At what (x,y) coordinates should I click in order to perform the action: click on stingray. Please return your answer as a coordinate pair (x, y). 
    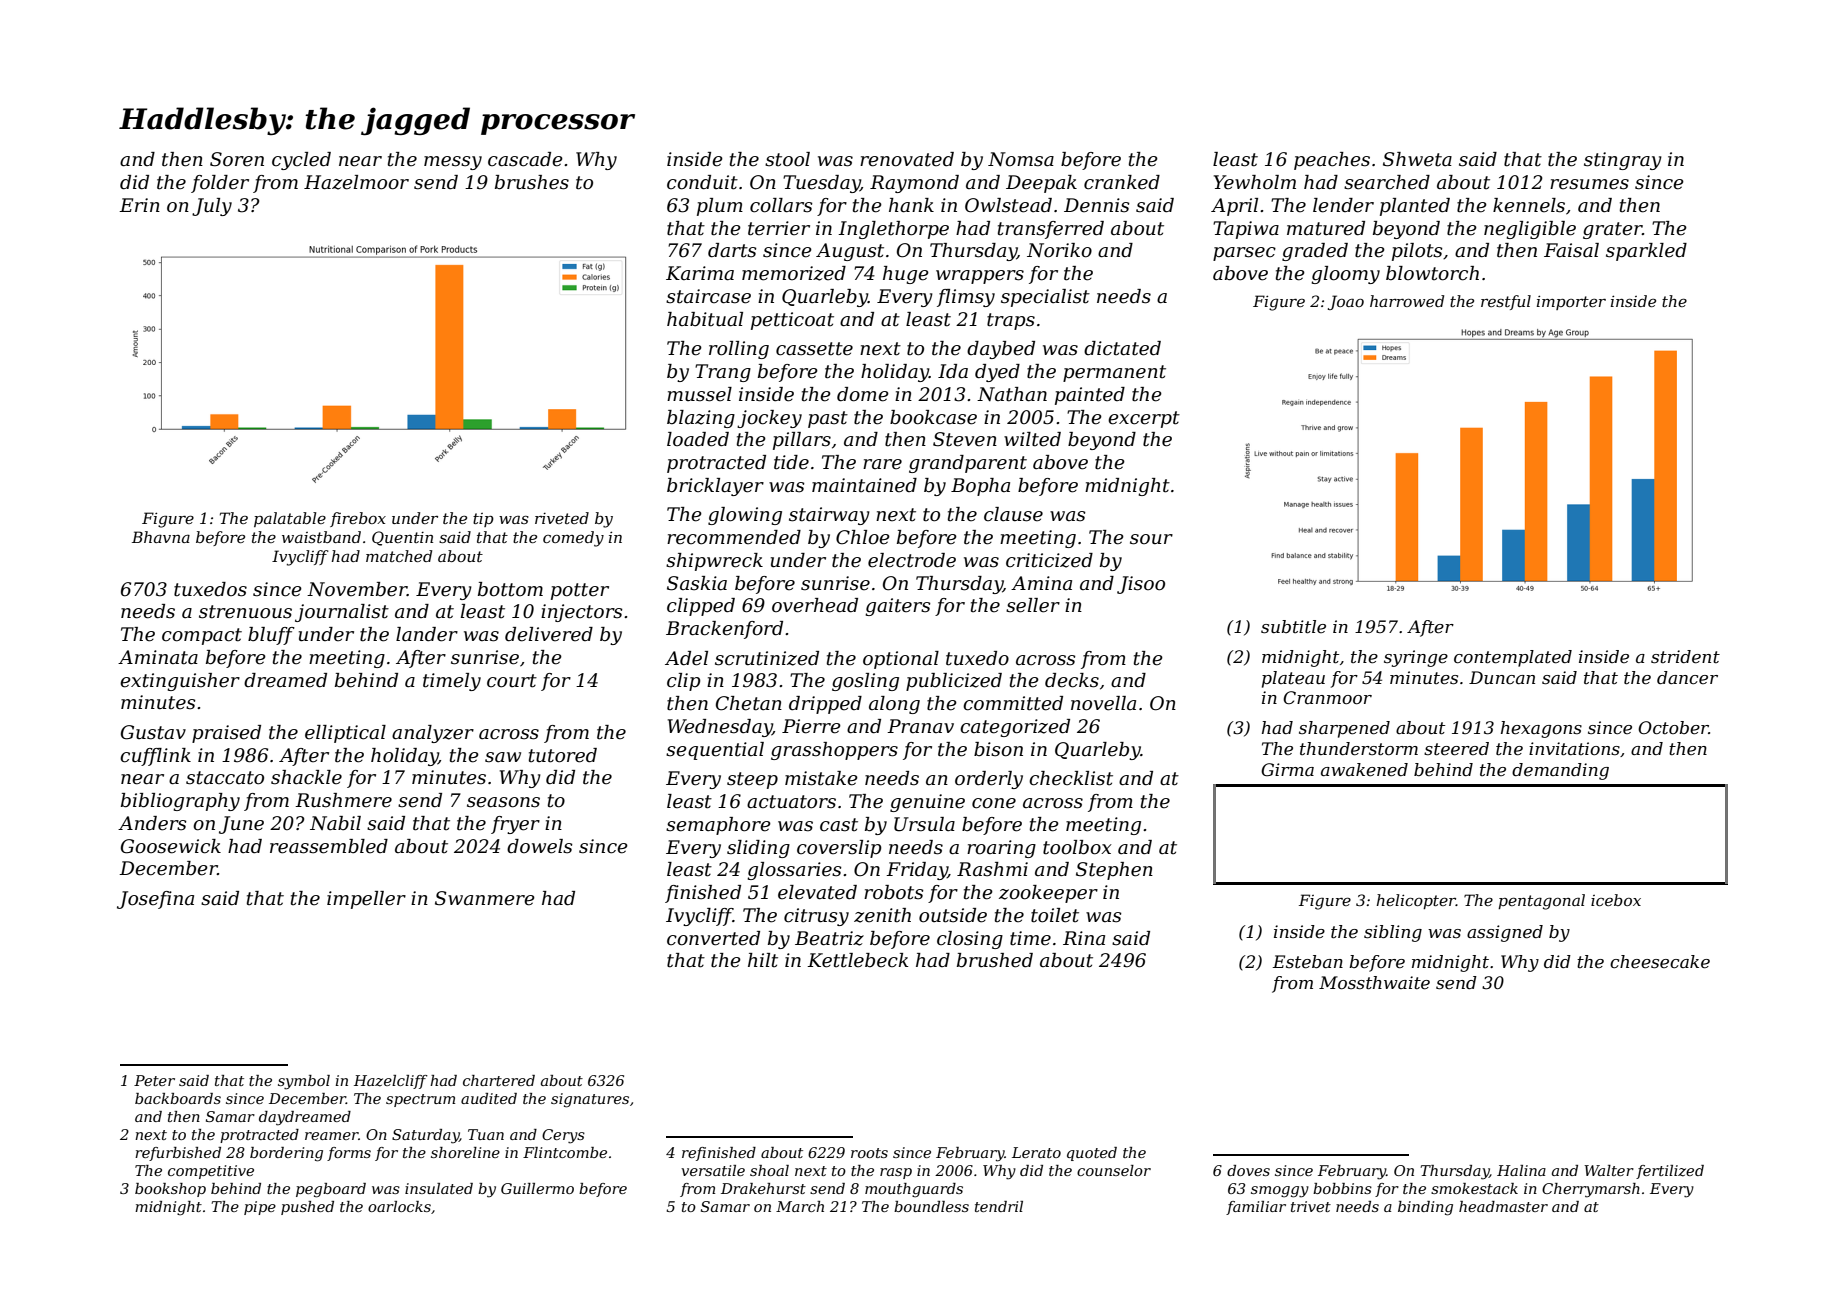
    Looking at the image, I should click on (1623, 161).
